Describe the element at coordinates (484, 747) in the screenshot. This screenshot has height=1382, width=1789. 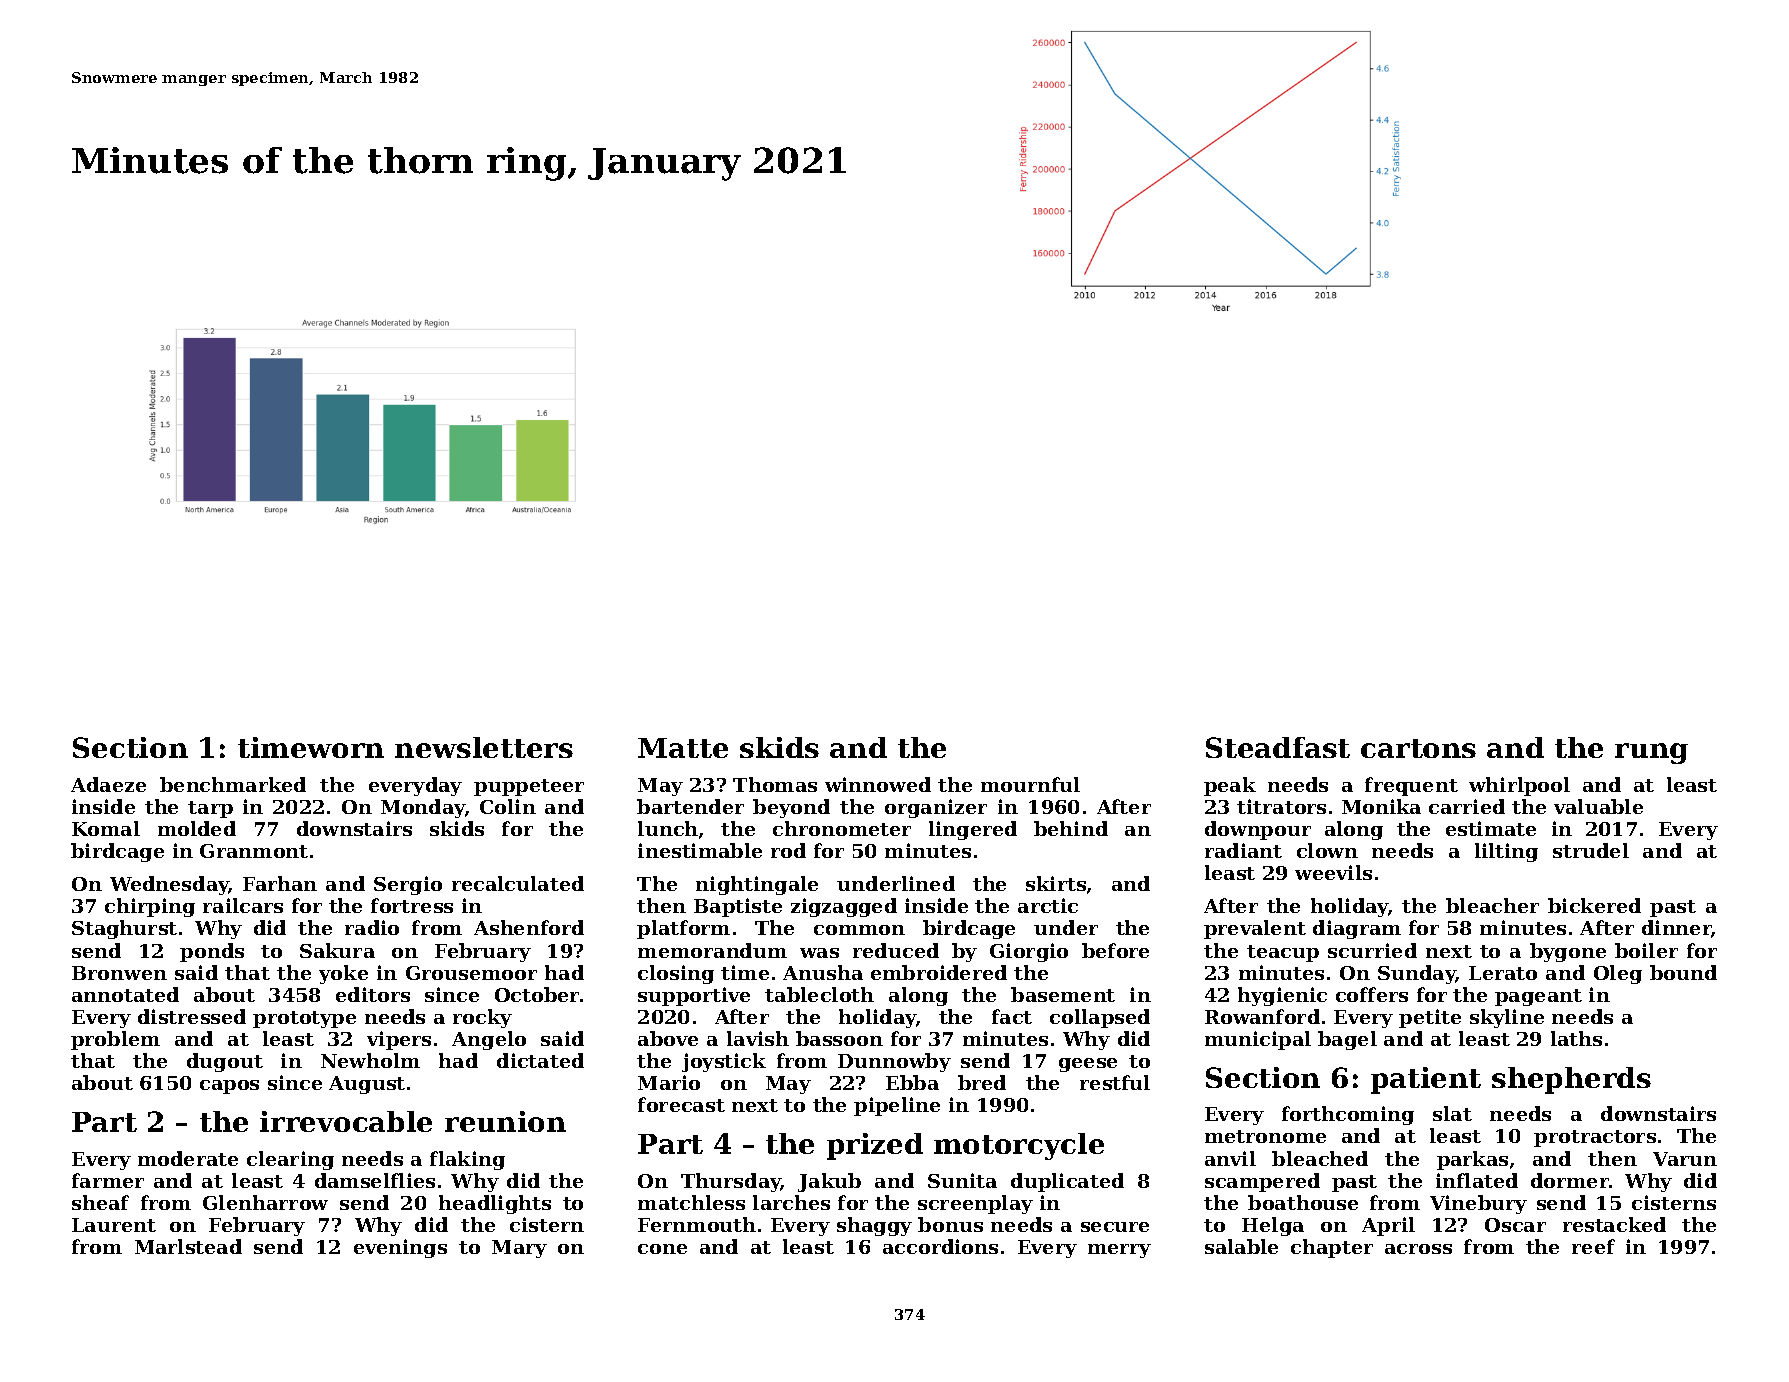
I see `newsletters` at that location.
